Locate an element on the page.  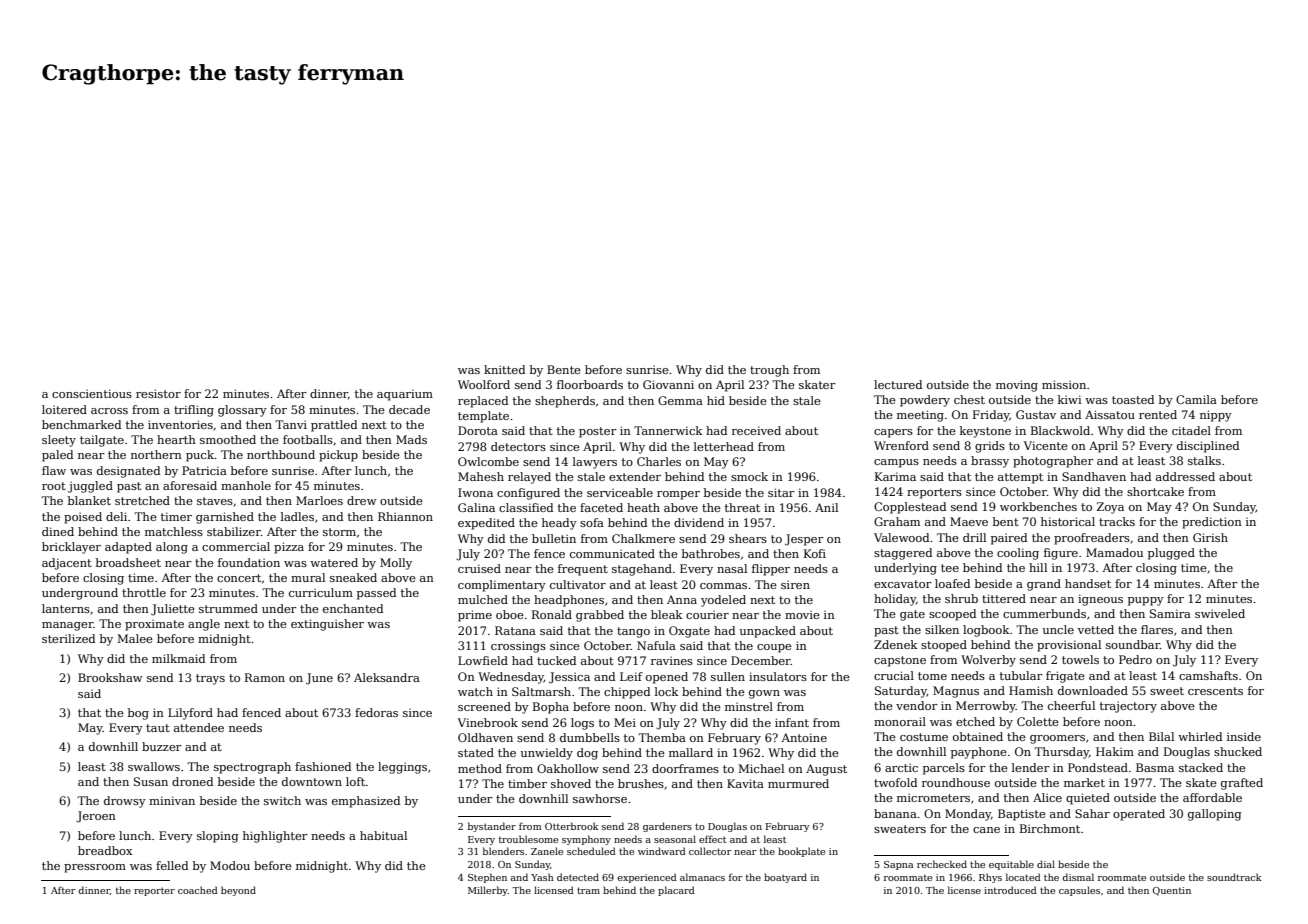
staggered is located at coordinates (903, 554).
